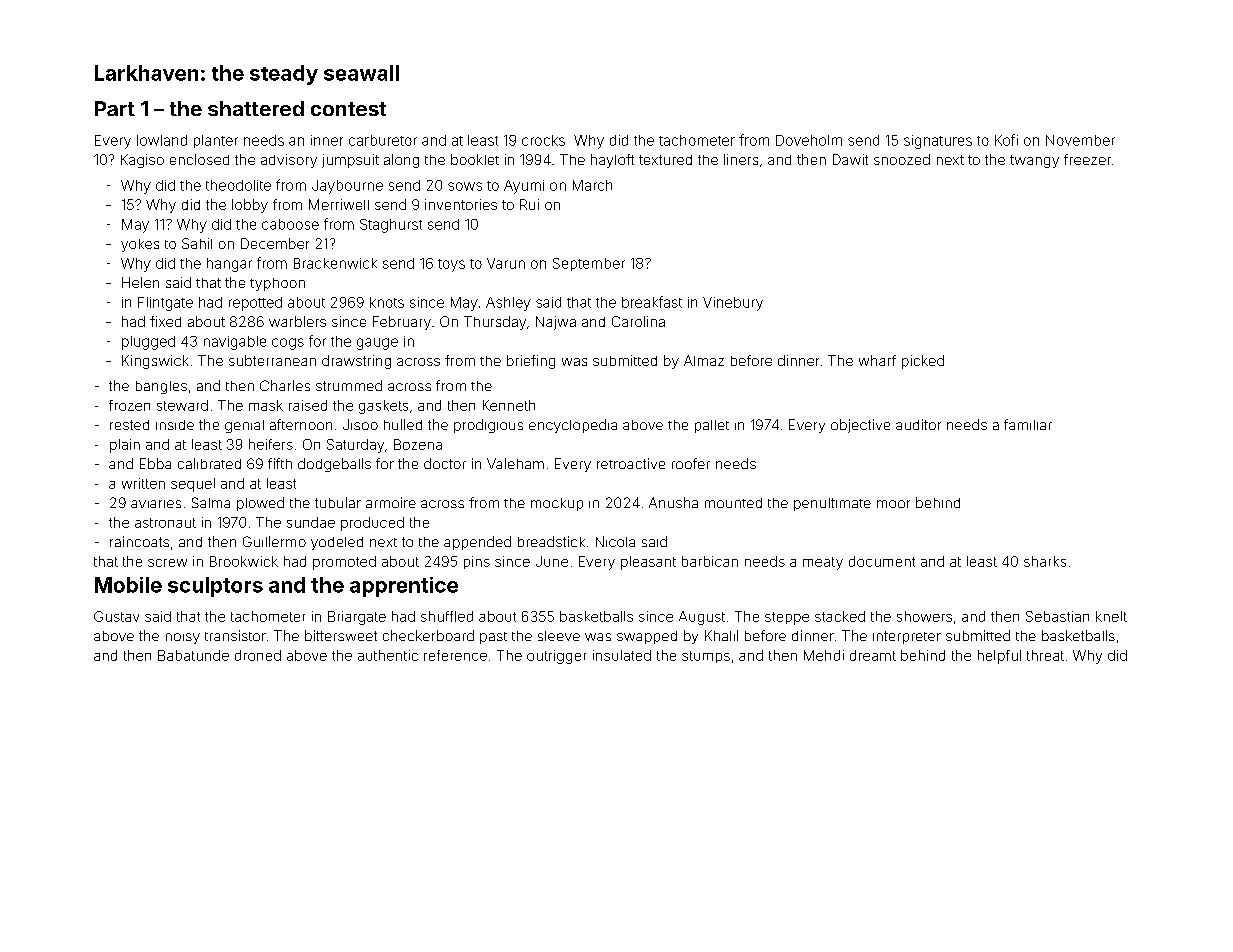 The width and height of the image is (1233, 952). I want to click on stumps, so click(706, 657).
